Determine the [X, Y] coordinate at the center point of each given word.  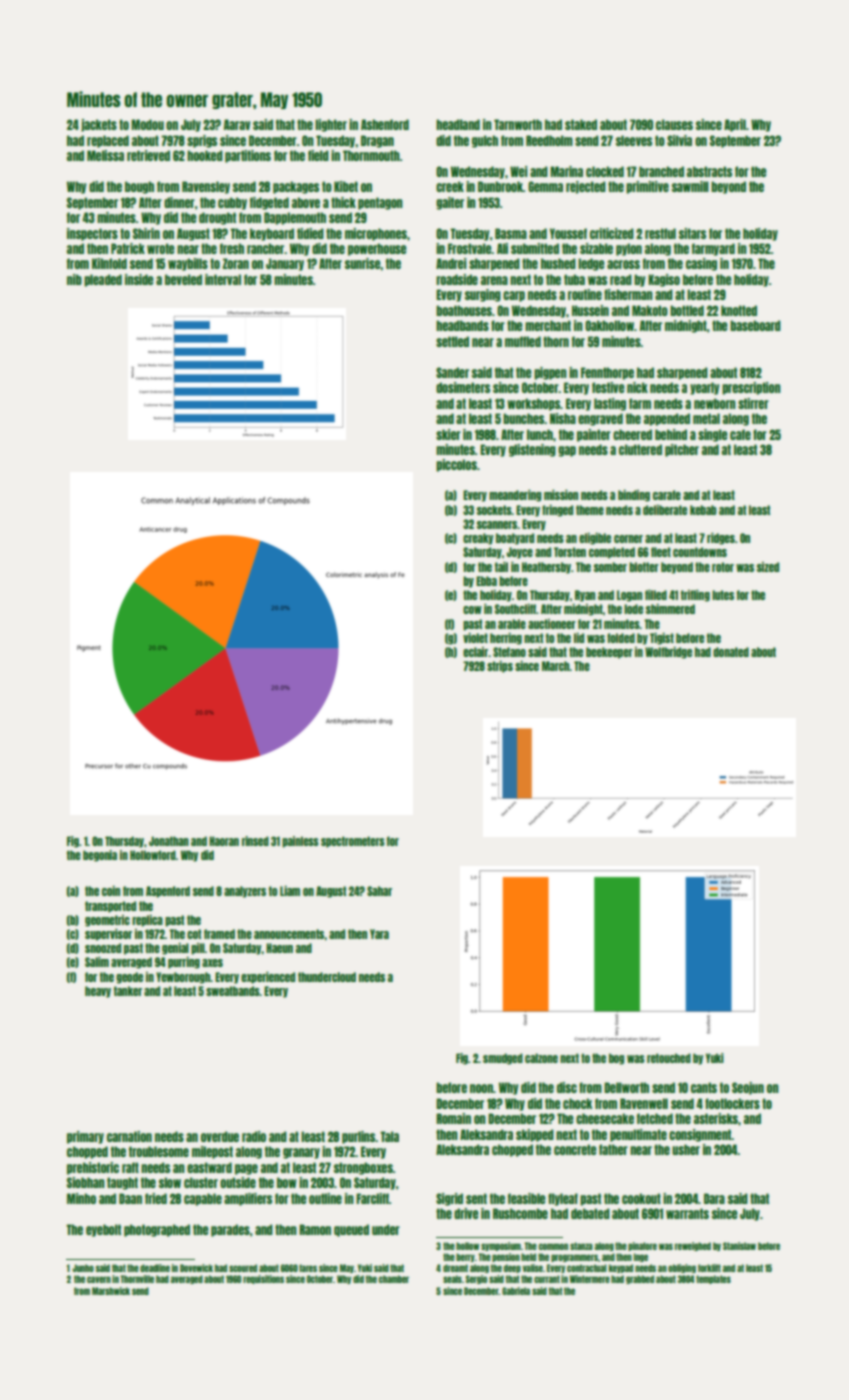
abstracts [709, 171]
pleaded [103, 280]
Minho [81, 1198]
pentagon [380, 203]
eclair [475, 652]
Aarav [237, 124]
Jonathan [169, 841]
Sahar [379, 891]
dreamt [455, 1268]
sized [768, 567]
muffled [523, 341]
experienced [268, 978]
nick [637, 387]
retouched [669, 1058]
